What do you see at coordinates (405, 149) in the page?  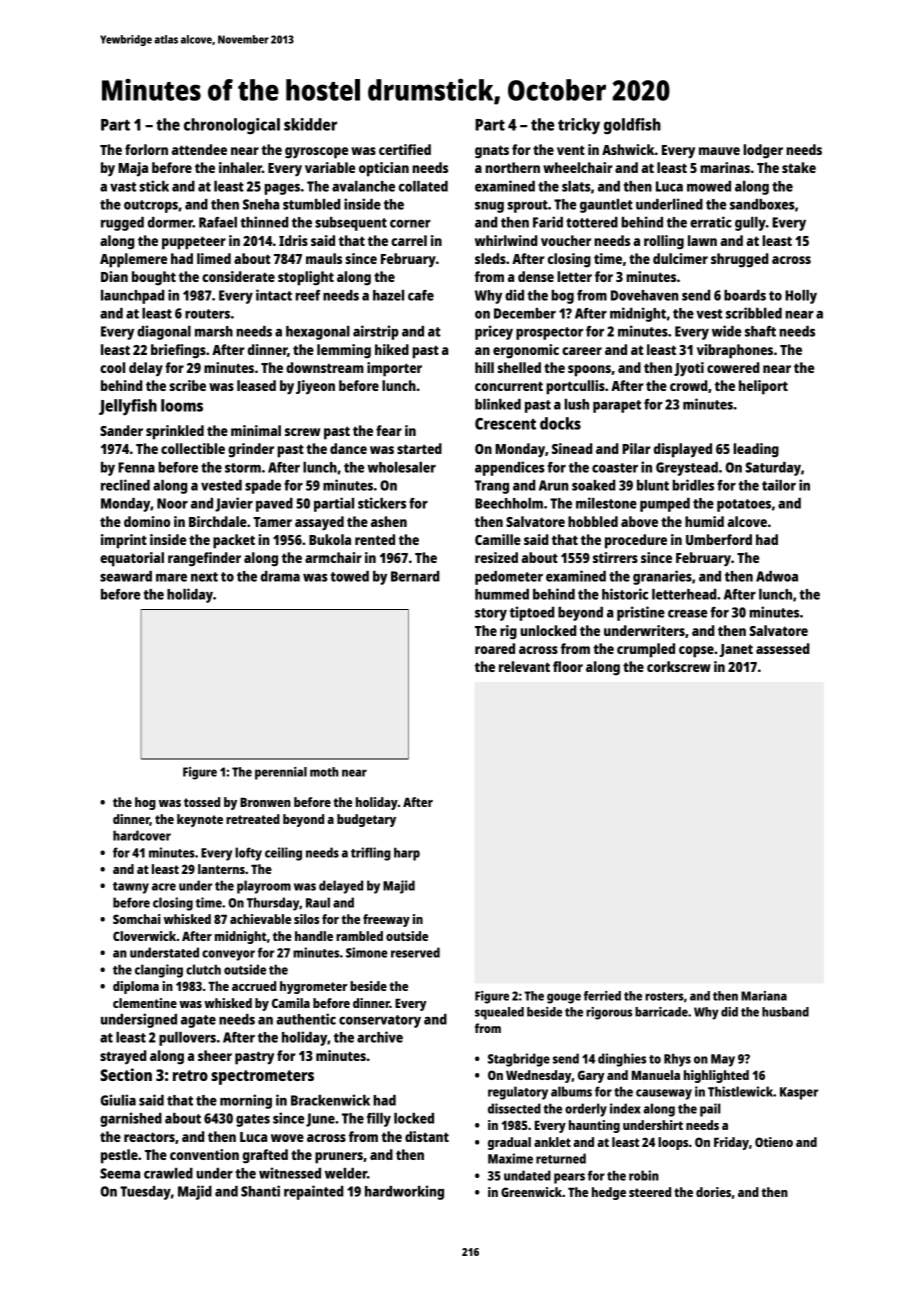 I see `certified` at bounding box center [405, 149].
